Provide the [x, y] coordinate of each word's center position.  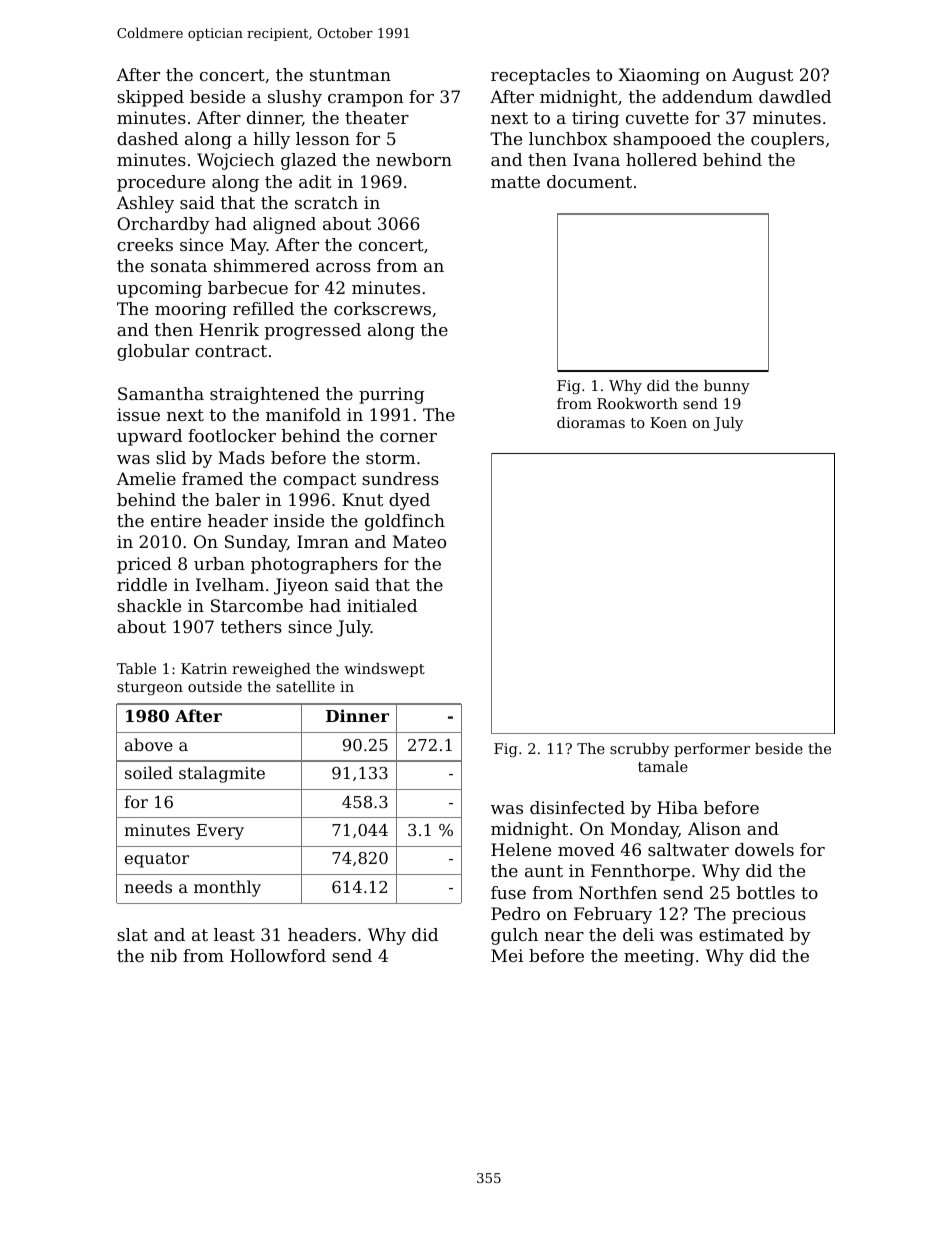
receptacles [540, 76]
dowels [764, 849]
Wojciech [235, 161]
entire [176, 520]
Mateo [419, 541]
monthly [227, 888]
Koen [668, 422]
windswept [384, 670]
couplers [787, 140]
